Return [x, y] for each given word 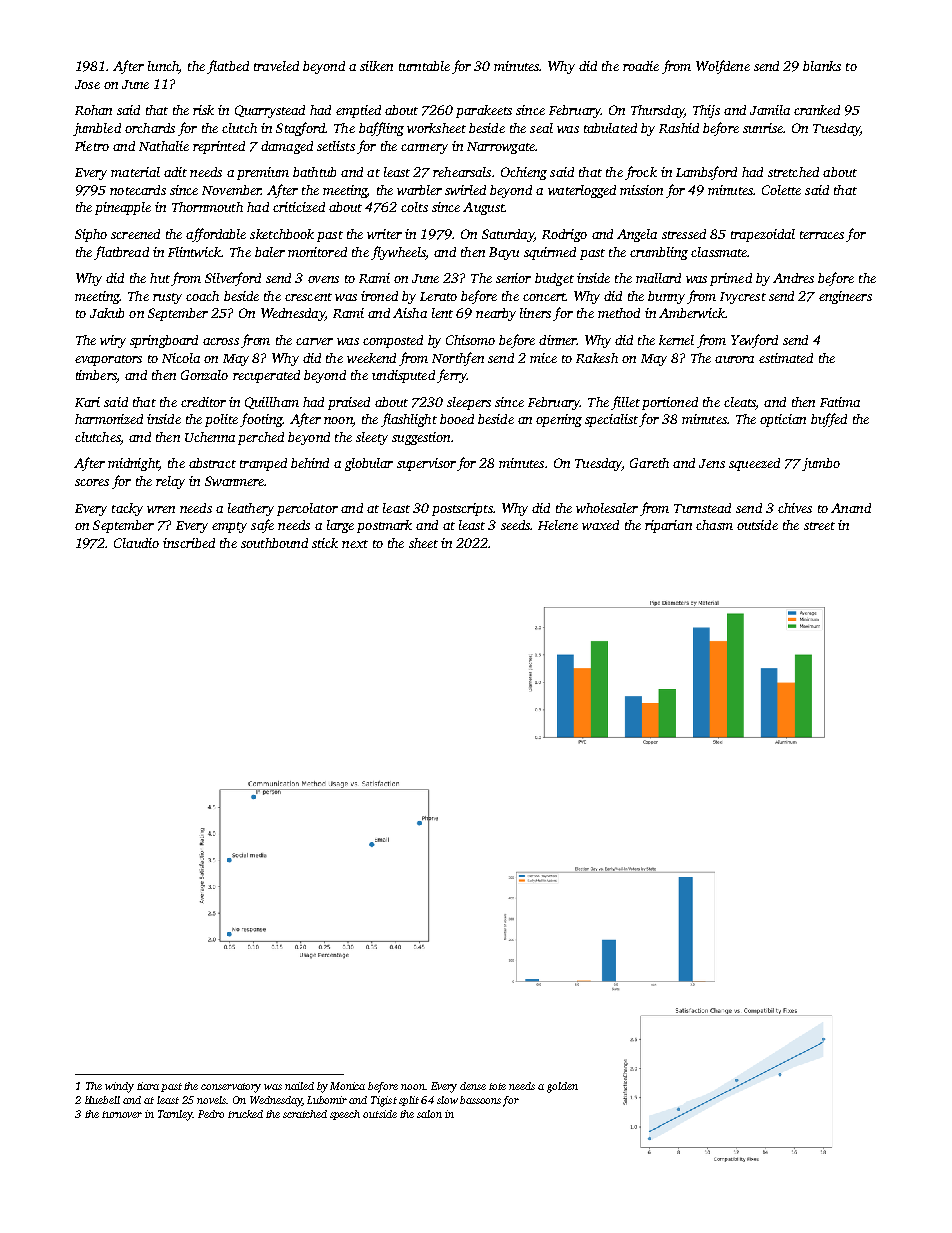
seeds [515, 525]
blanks [822, 66]
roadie [641, 66]
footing [261, 420]
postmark [384, 526]
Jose [87, 84]
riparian [668, 526]
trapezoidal [763, 235]
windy [119, 1087]
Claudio [136, 543]
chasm [714, 525]
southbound [274, 543]
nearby [496, 314]
